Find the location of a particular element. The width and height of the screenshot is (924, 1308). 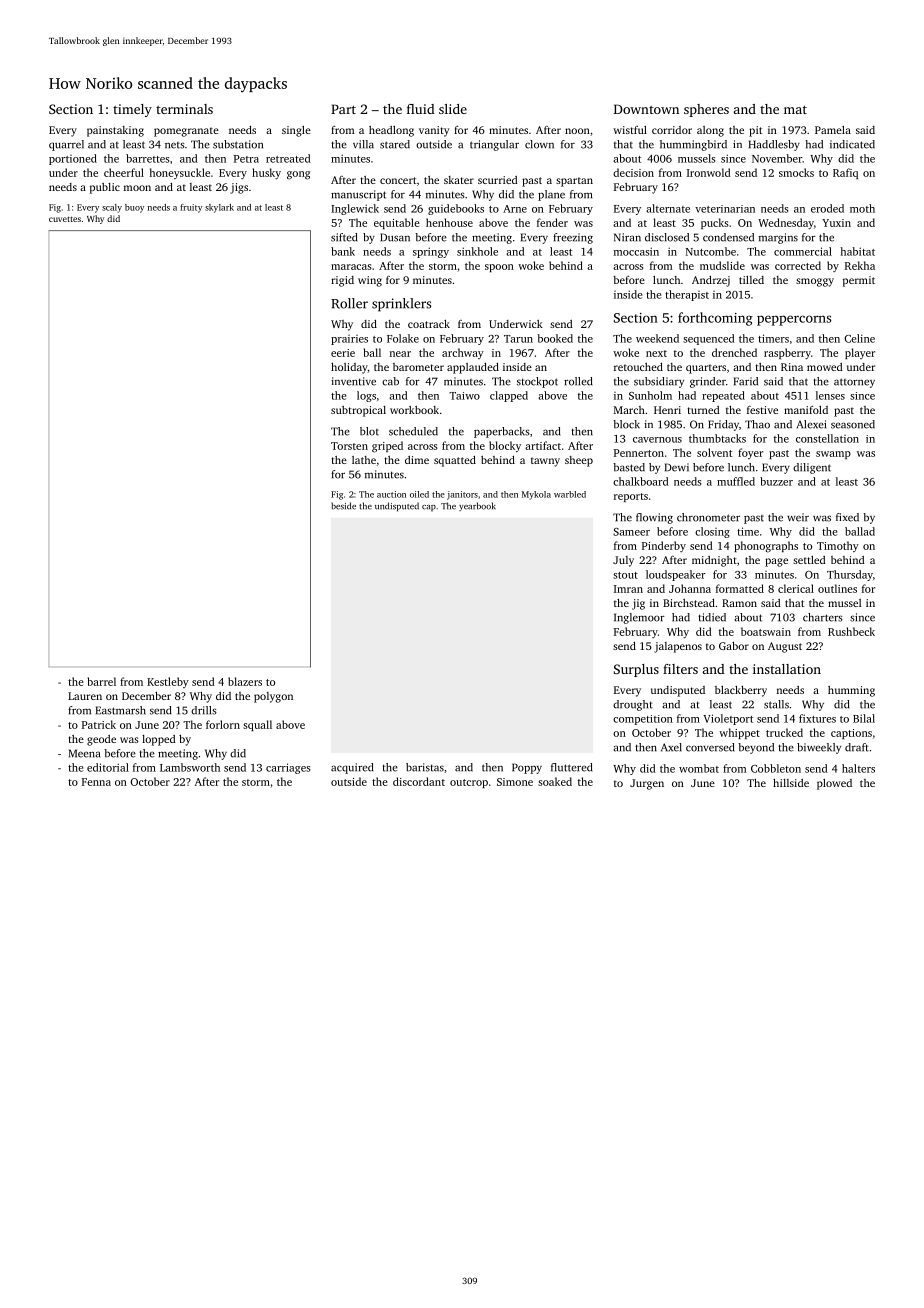

outcrop is located at coordinates (469, 783).
